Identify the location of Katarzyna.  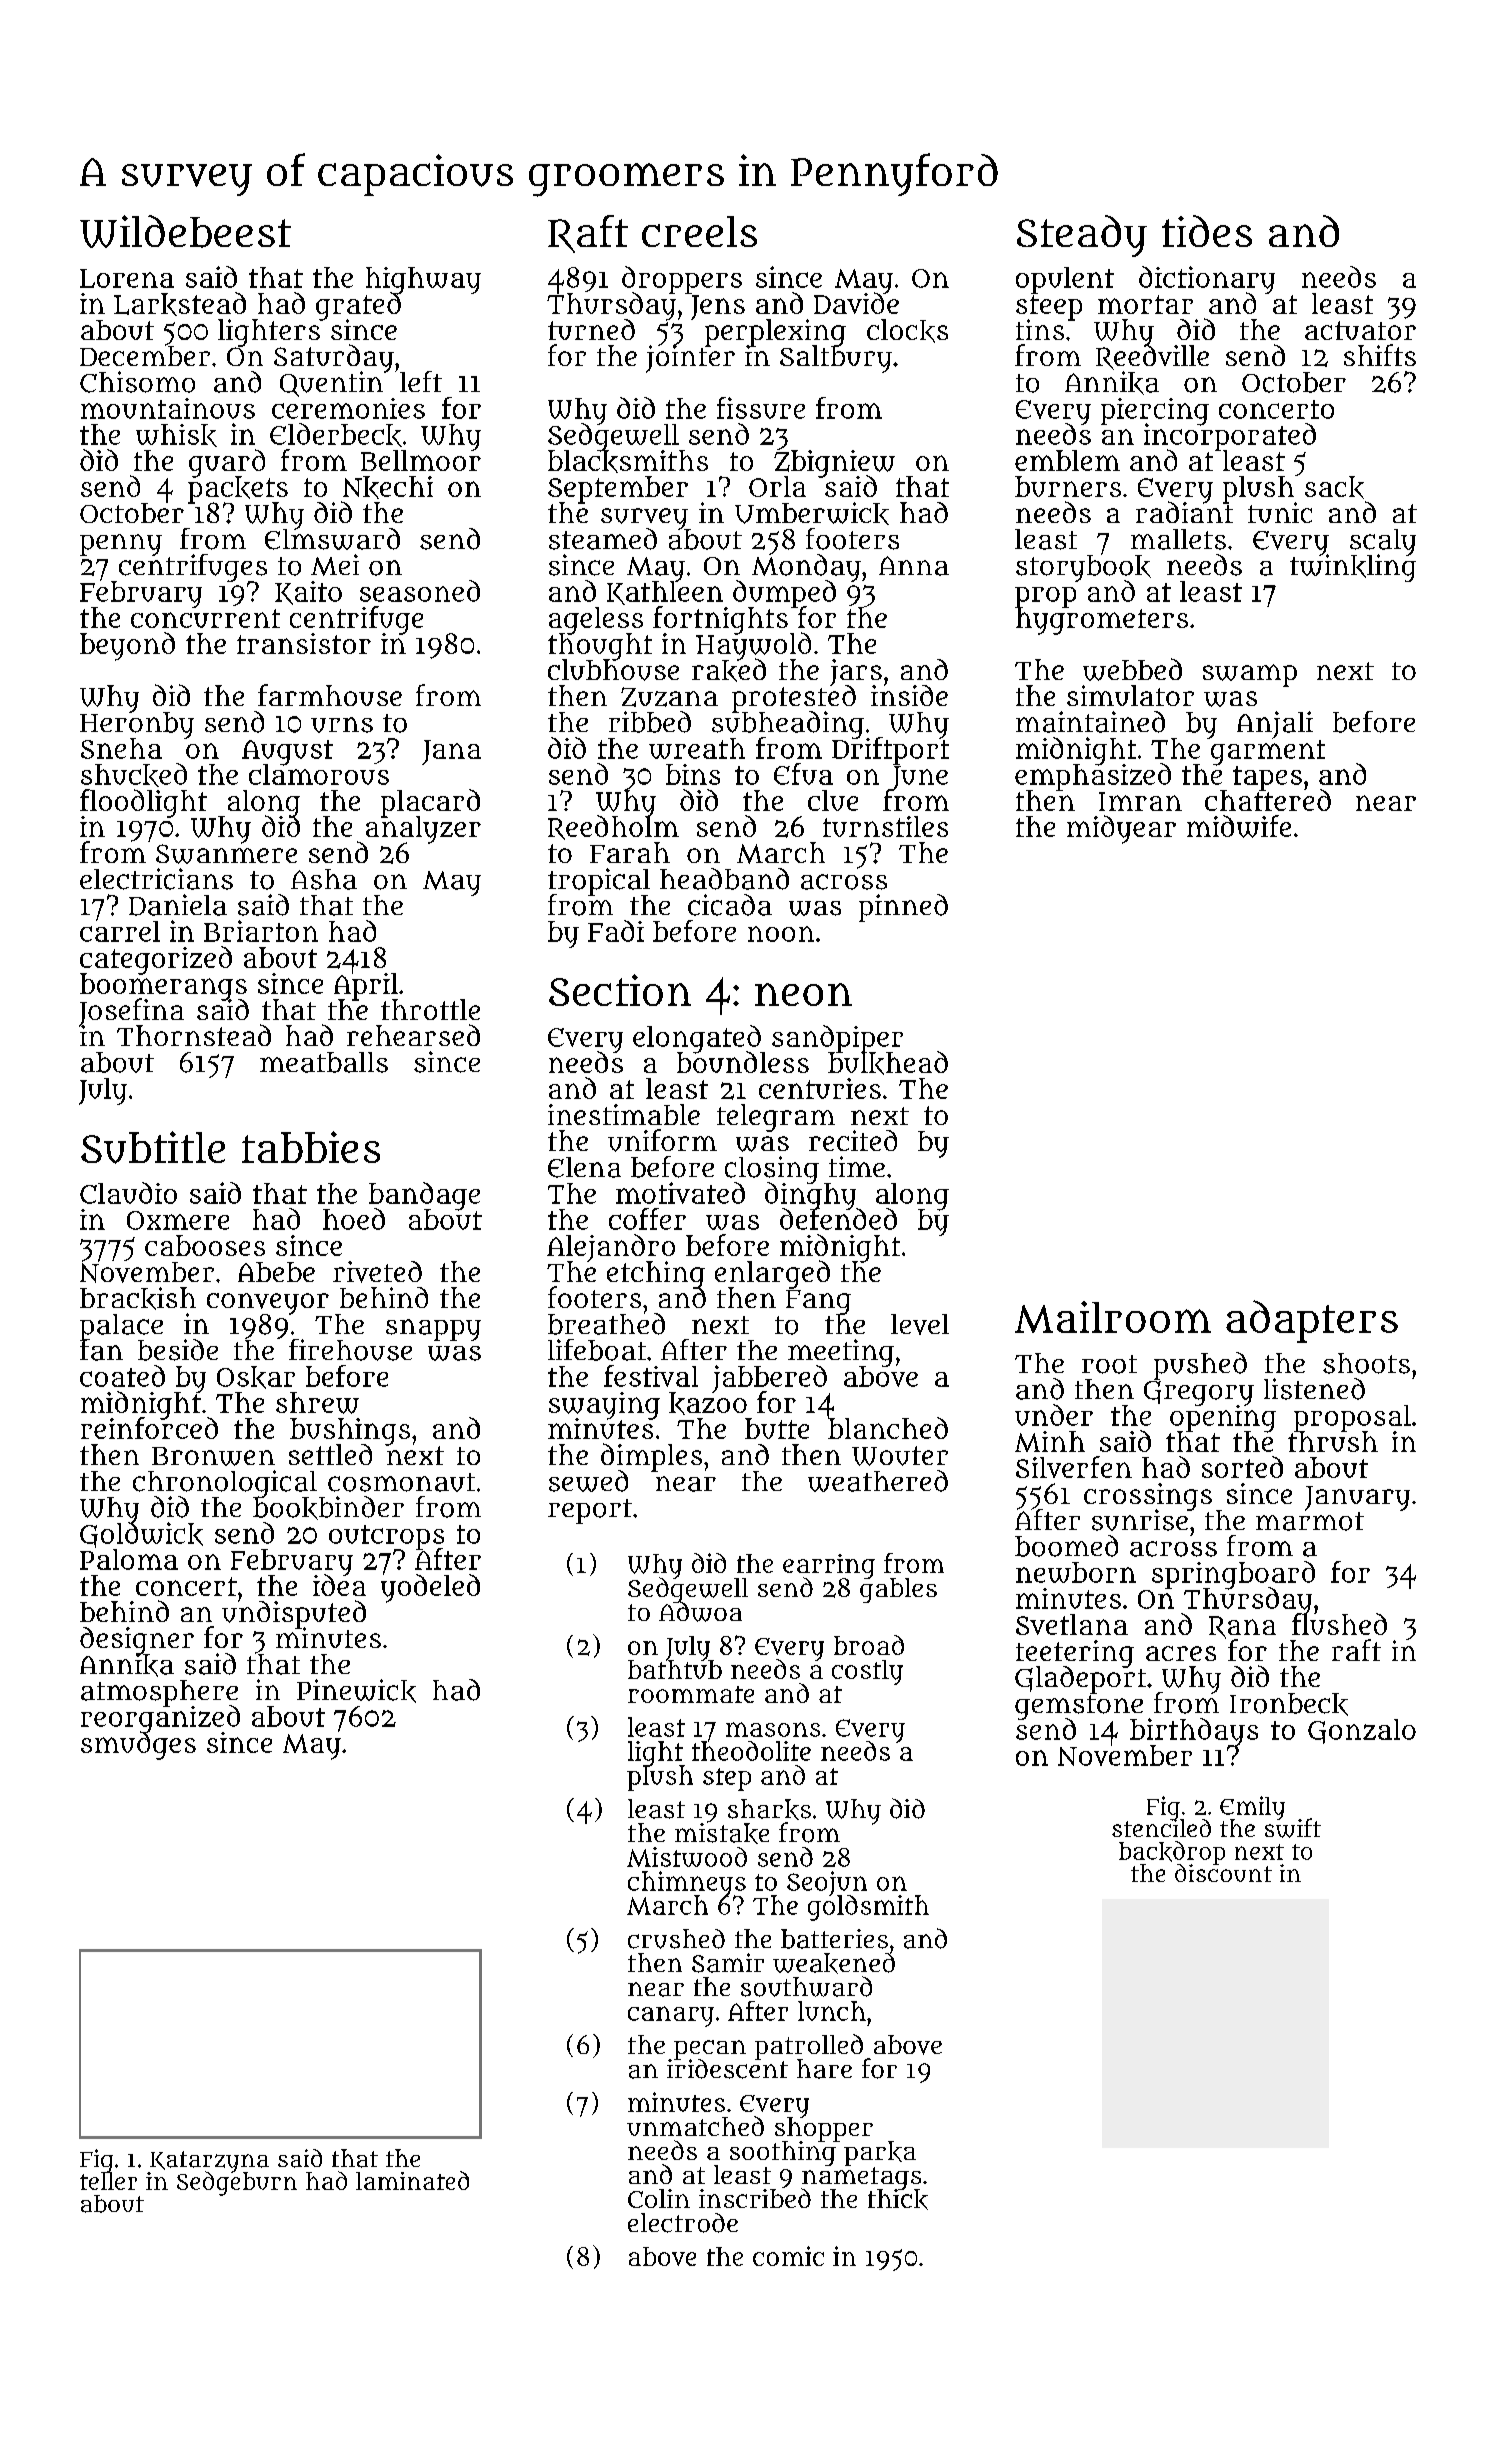
(209, 2161).
